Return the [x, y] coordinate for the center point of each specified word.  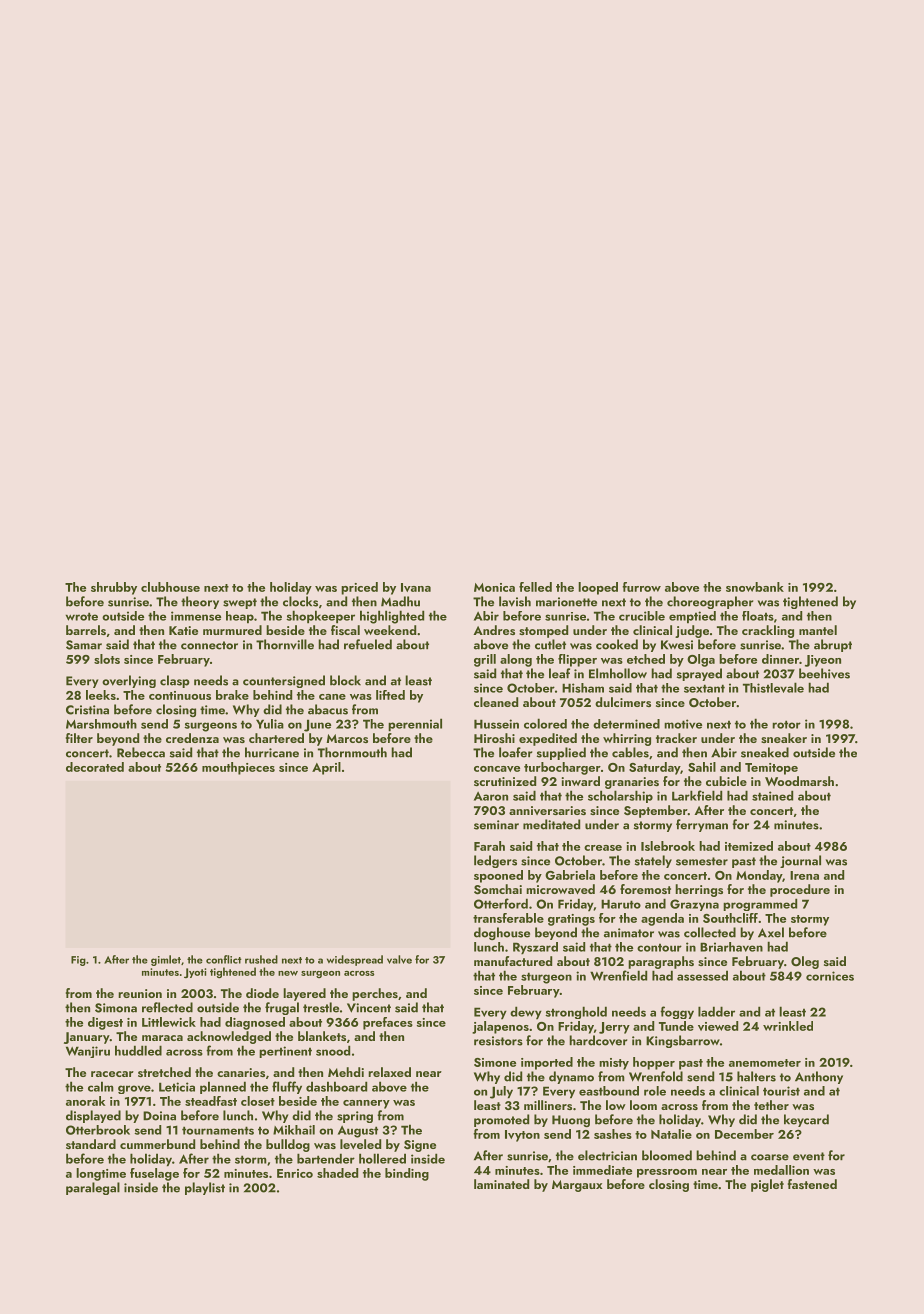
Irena [804, 875]
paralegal [93, 1188]
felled [535, 587]
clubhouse [170, 587]
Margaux [577, 1186]
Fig [78, 961]
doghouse [502, 933]
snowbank [755, 587]
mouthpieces [238, 768]
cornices [830, 976]
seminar [496, 825]
